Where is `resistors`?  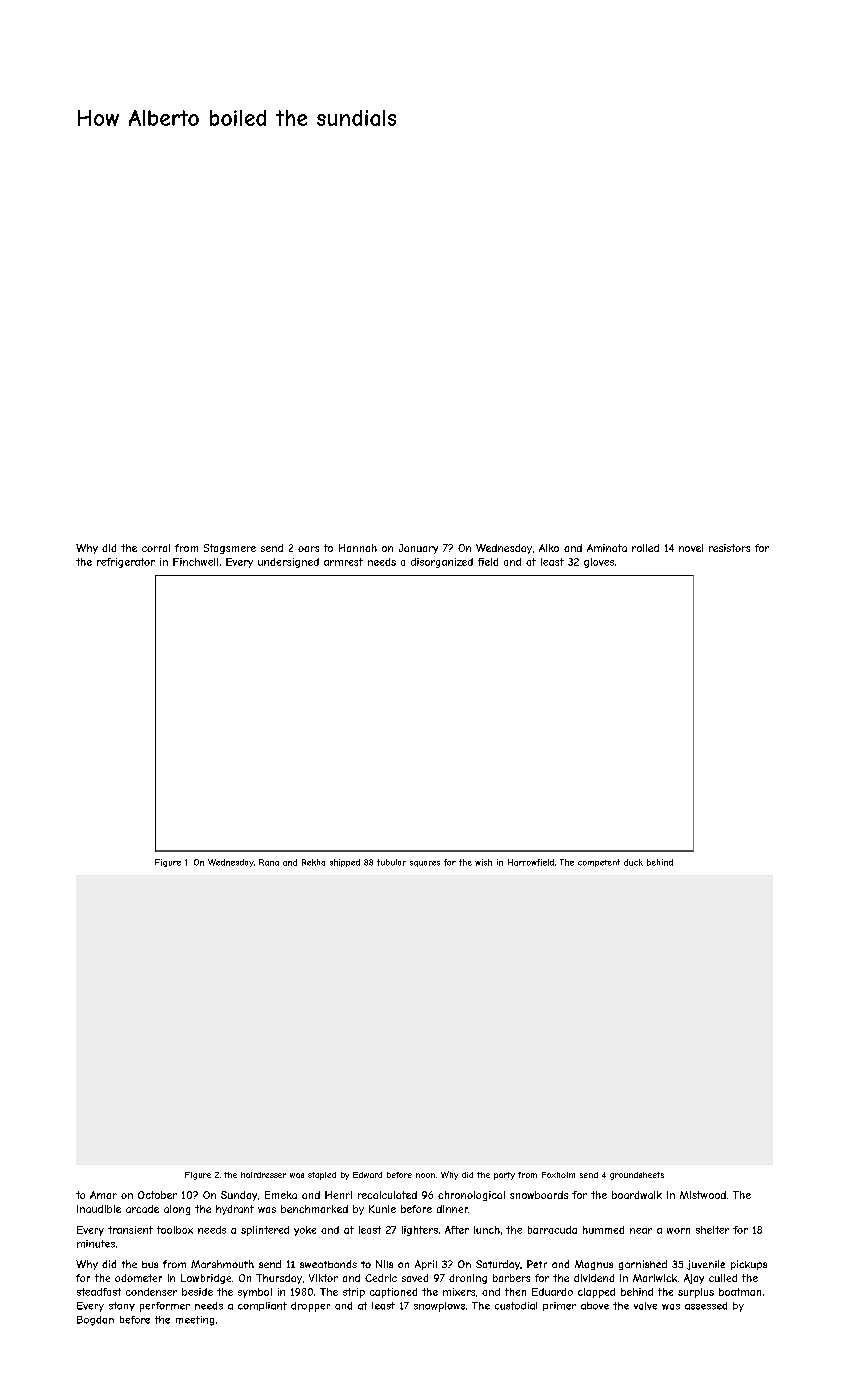
resistors is located at coordinates (729, 548).
